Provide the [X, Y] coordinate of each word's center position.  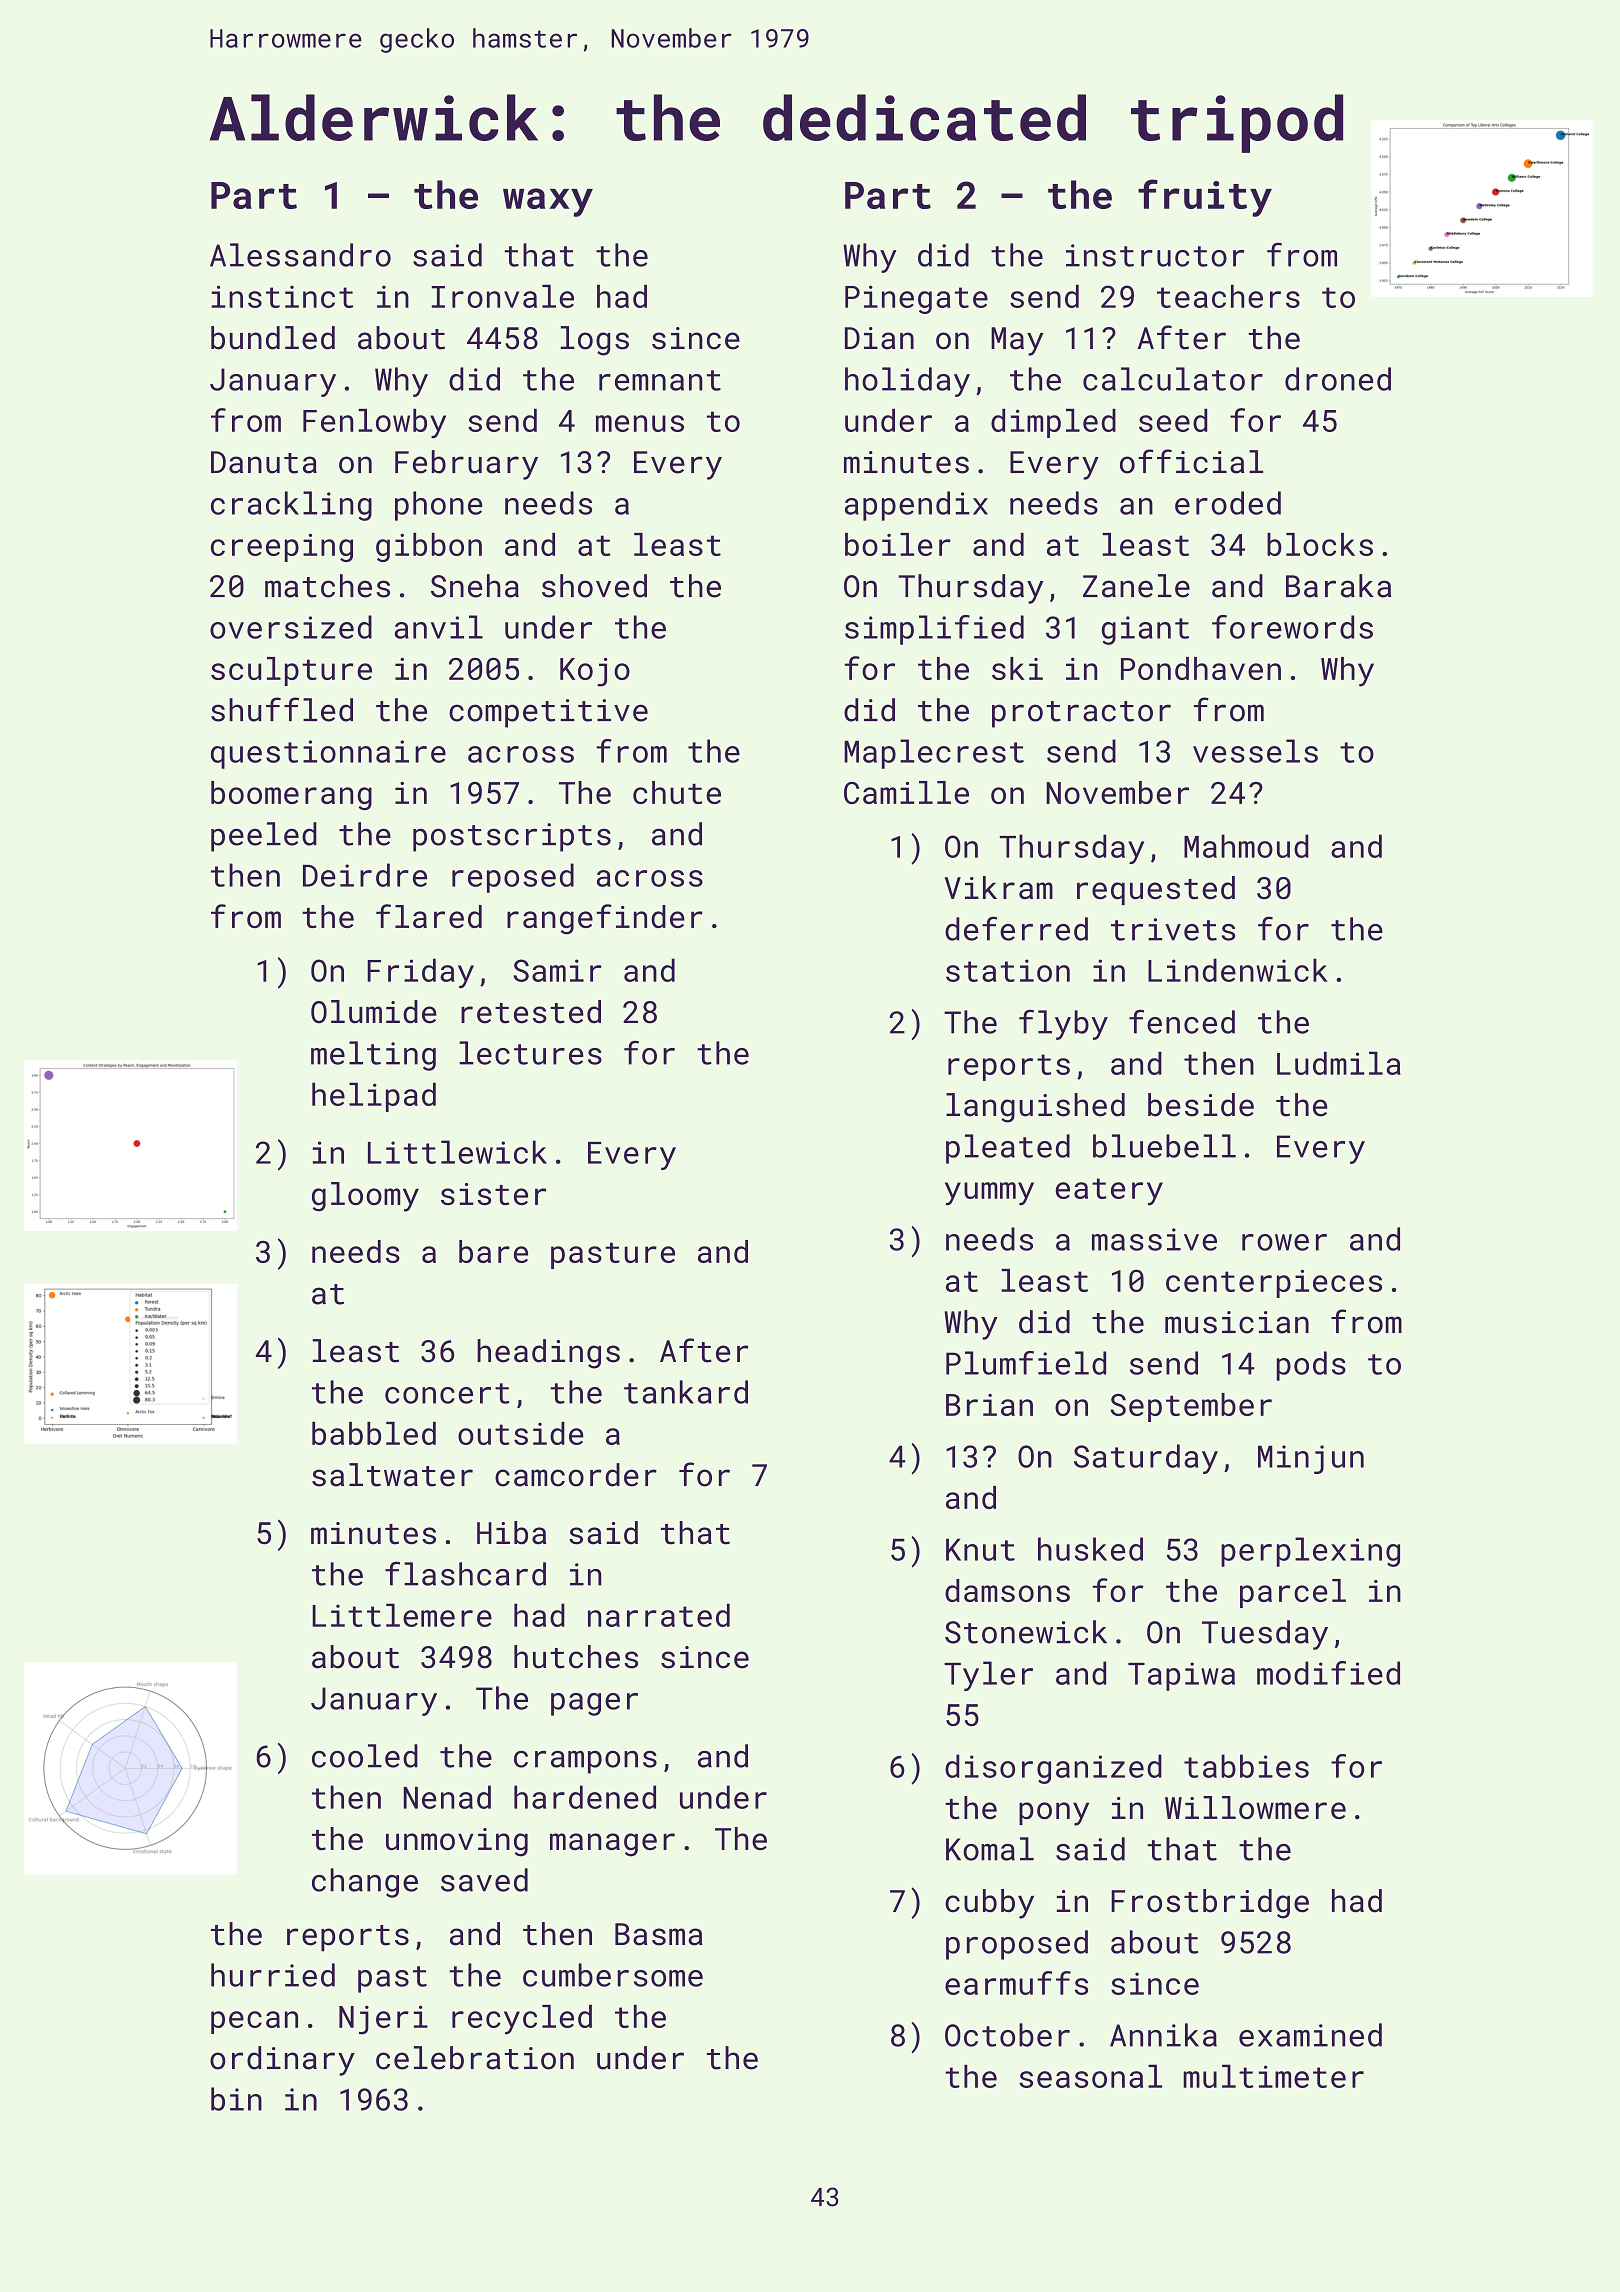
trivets [1173, 929]
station [1008, 970]
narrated [659, 1615]
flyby [1063, 1024]
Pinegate [916, 299]
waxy [548, 202]
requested [1156, 890]
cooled [365, 1756]
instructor [1155, 255]
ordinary [282, 2061]
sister [493, 1194]
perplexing [1310, 1552]
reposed [513, 878]
